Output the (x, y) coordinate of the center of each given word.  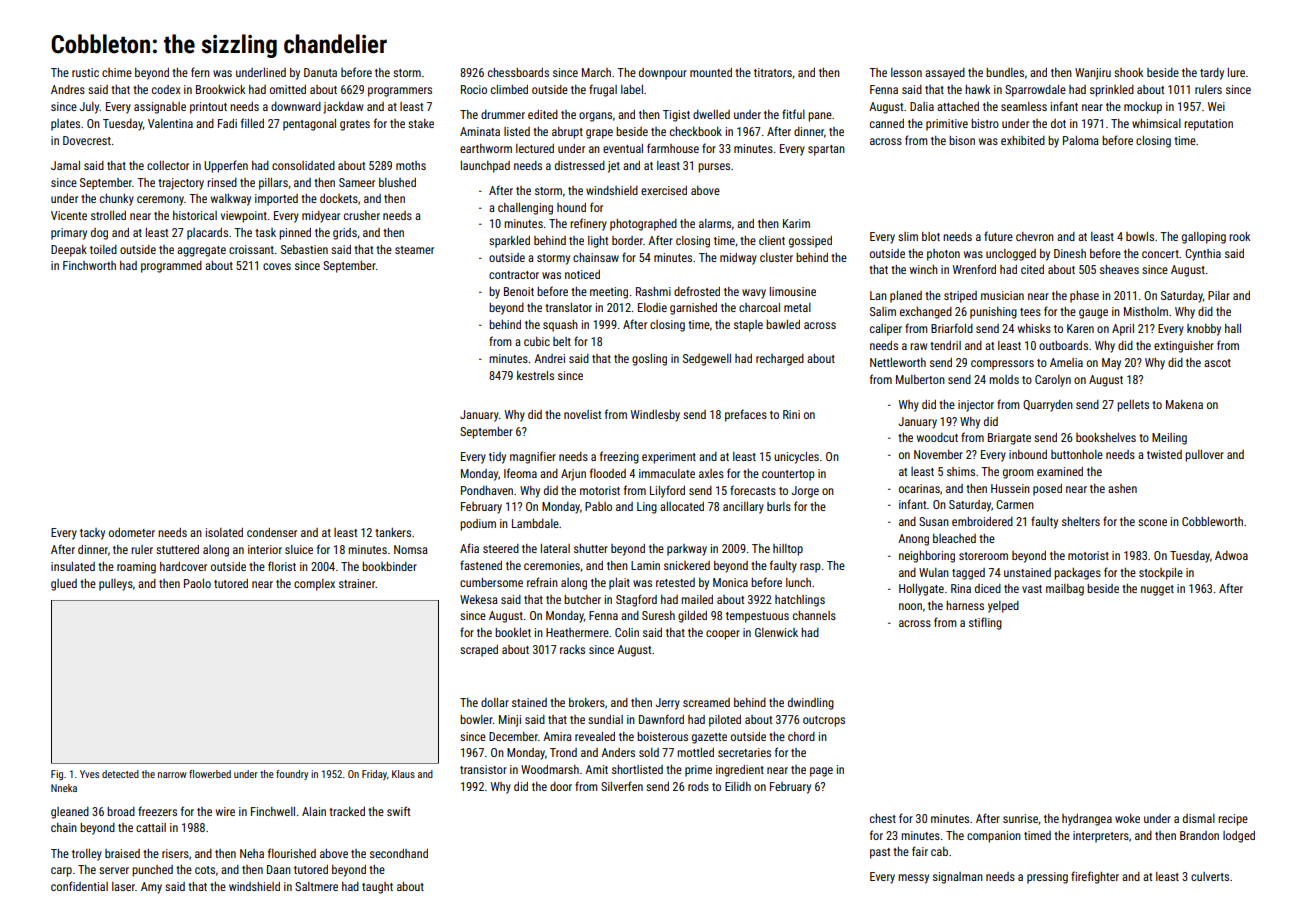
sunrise (1020, 818)
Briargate (1009, 439)
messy (913, 879)
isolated (224, 532)
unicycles (796, 458)
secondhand (399, 853)
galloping (1204, 238)
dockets (339, 198)
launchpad (485, 167)
